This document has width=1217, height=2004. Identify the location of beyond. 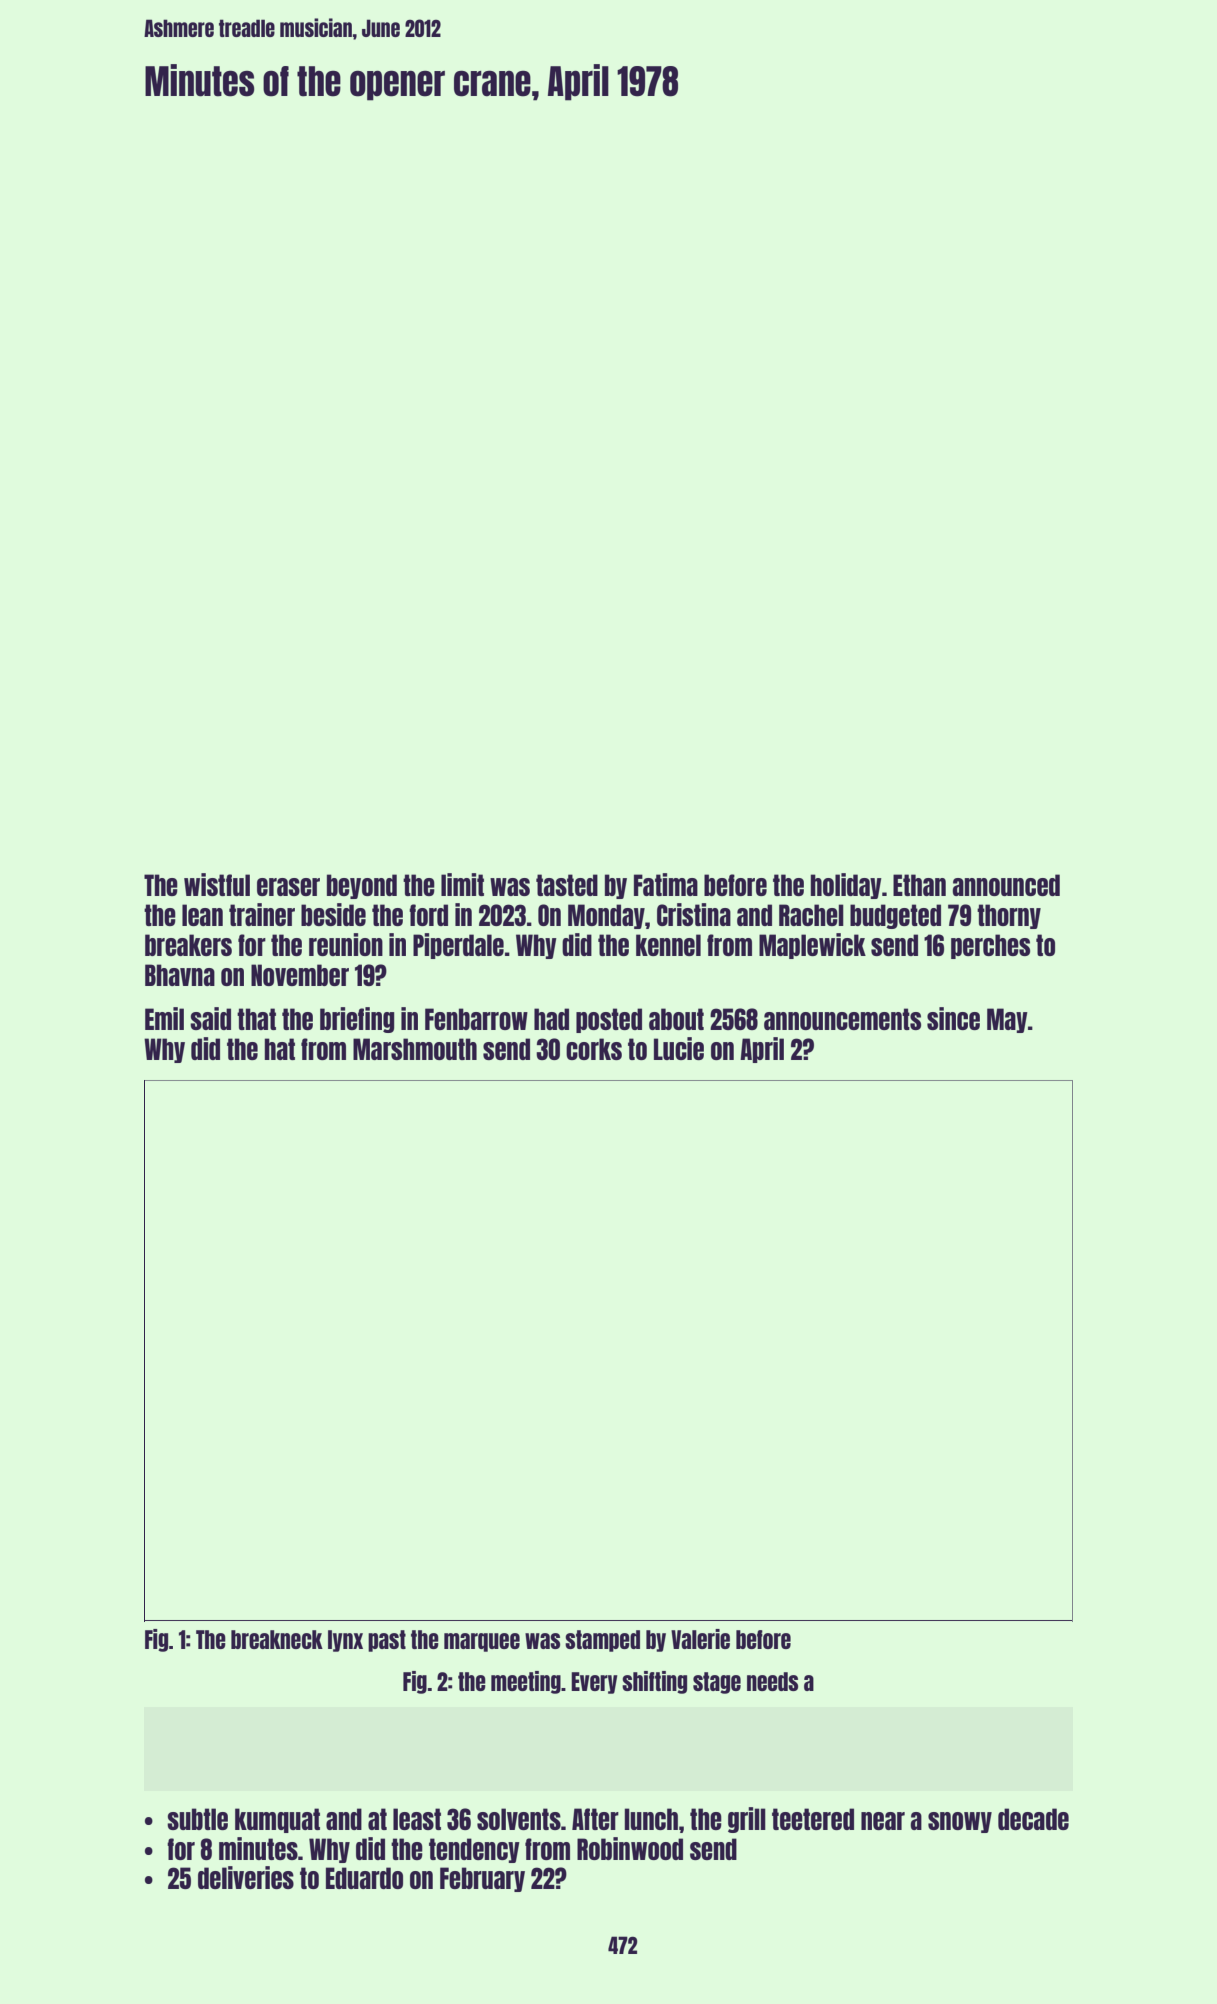
(362, 886).
